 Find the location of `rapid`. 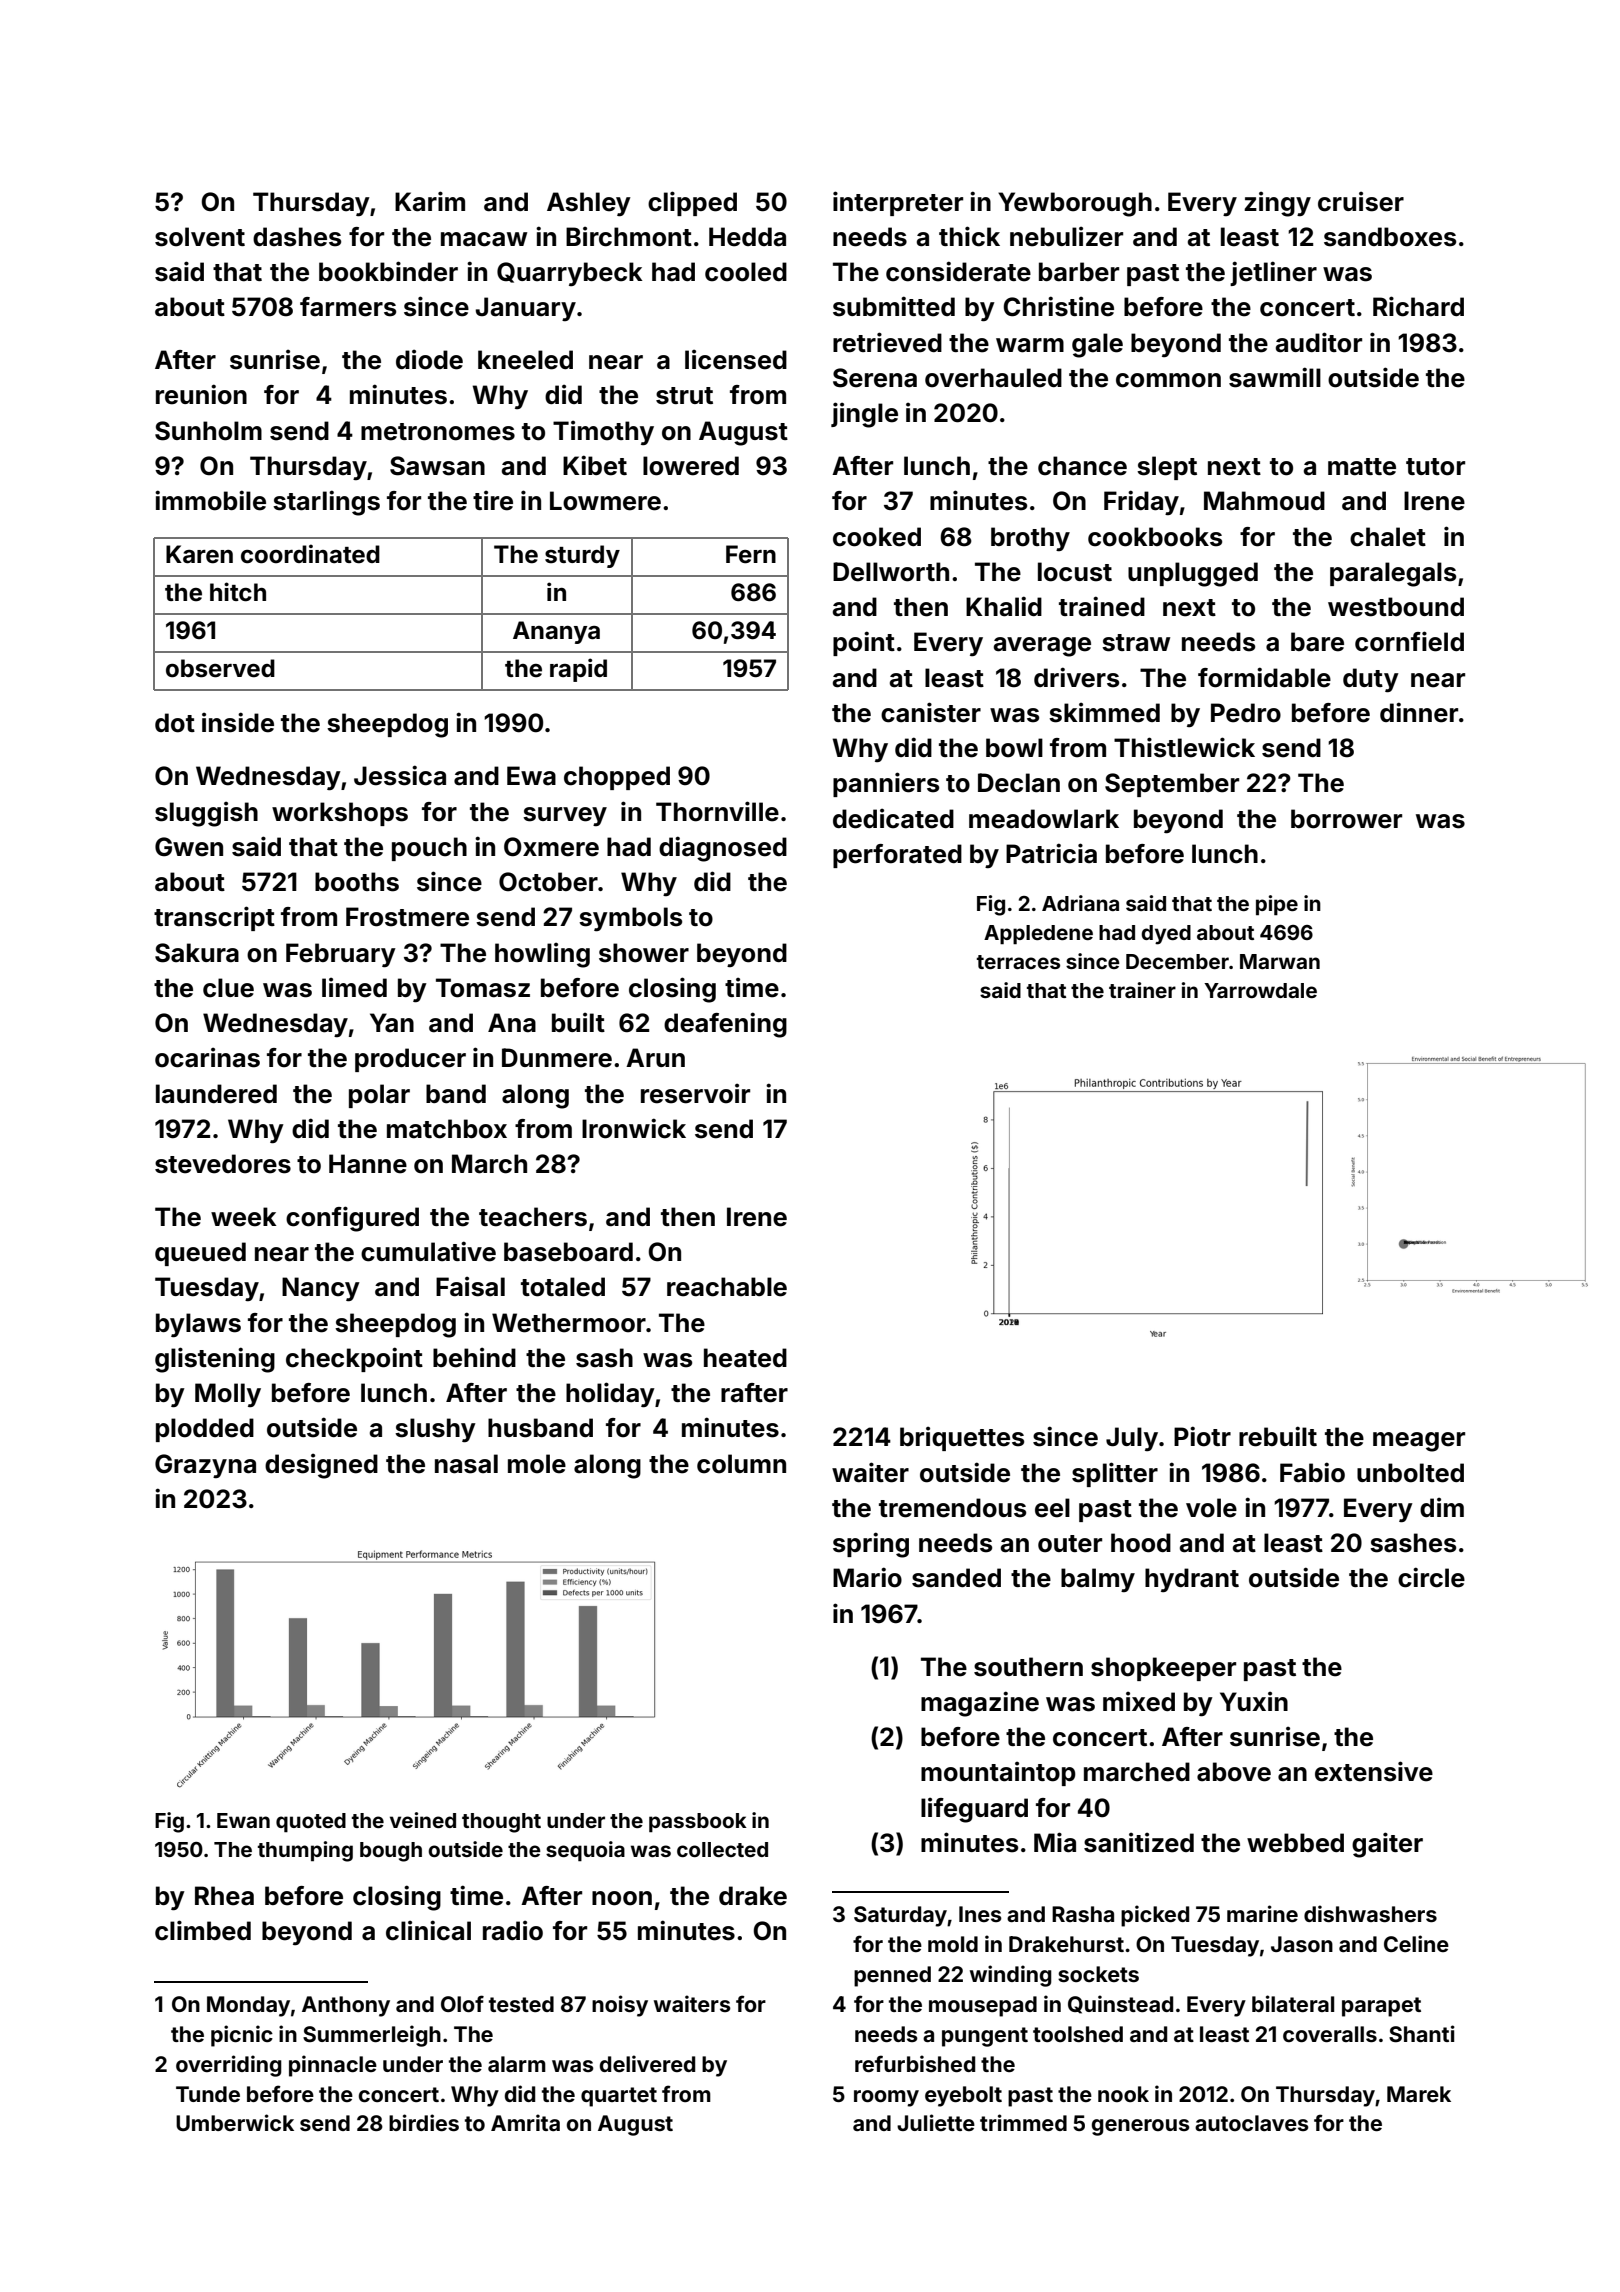

rapid is located at coordinates (578, 670).
